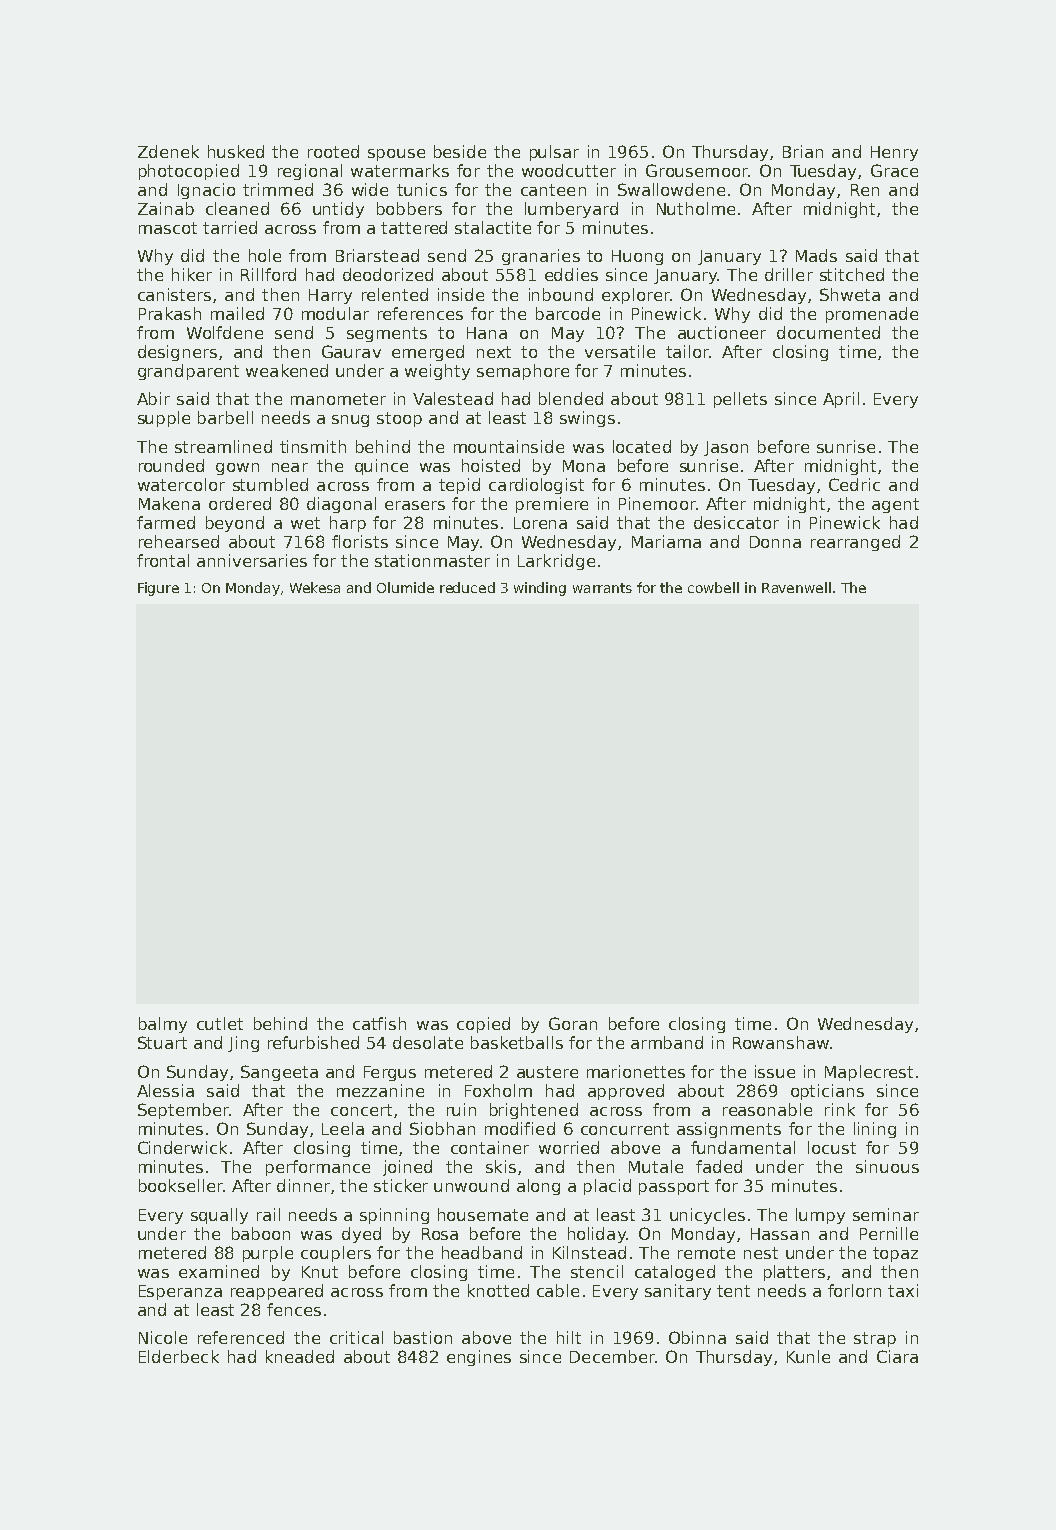  I want to click on locust, so click(832, 1147).
